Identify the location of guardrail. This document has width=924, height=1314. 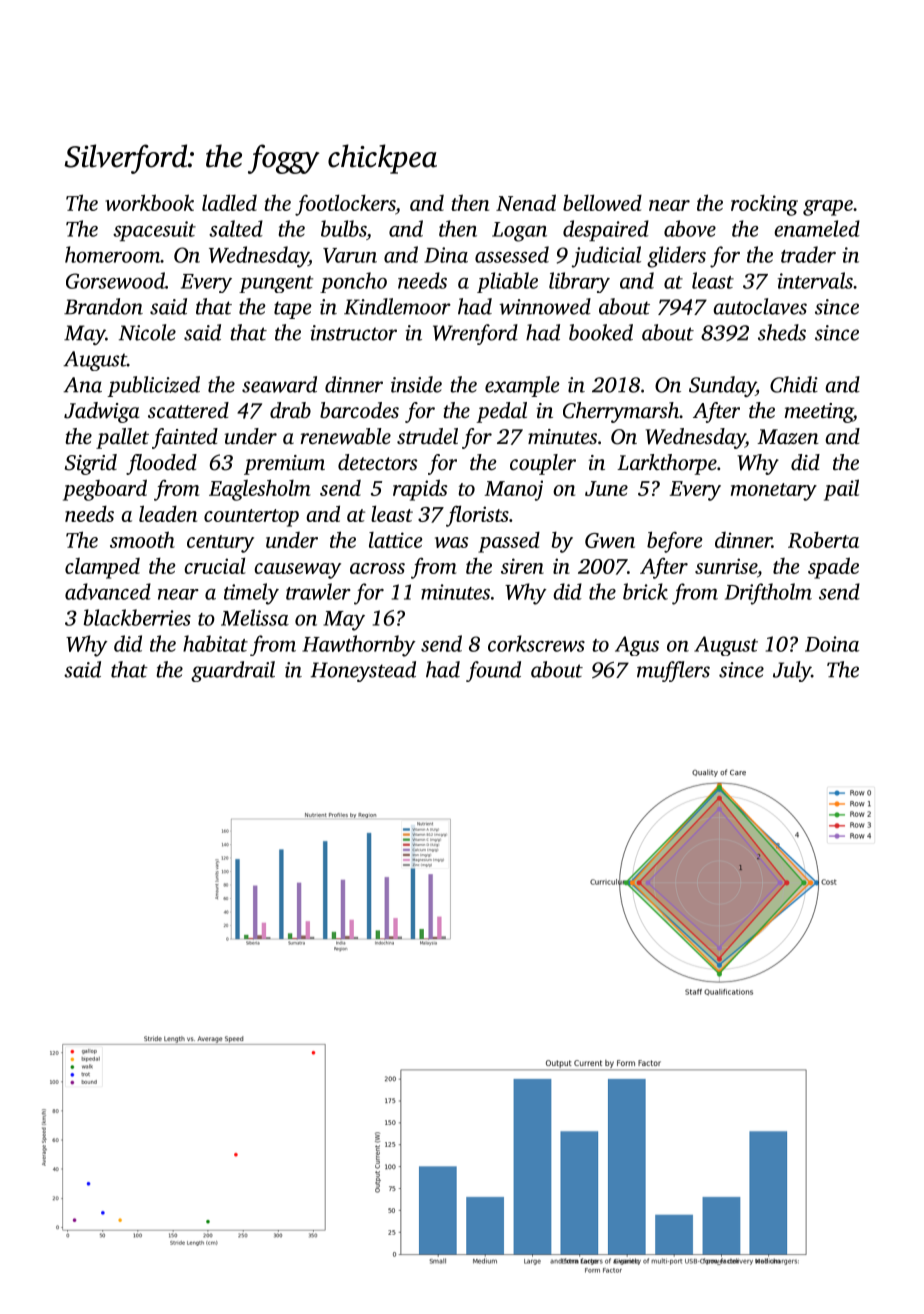
(233, 671).
